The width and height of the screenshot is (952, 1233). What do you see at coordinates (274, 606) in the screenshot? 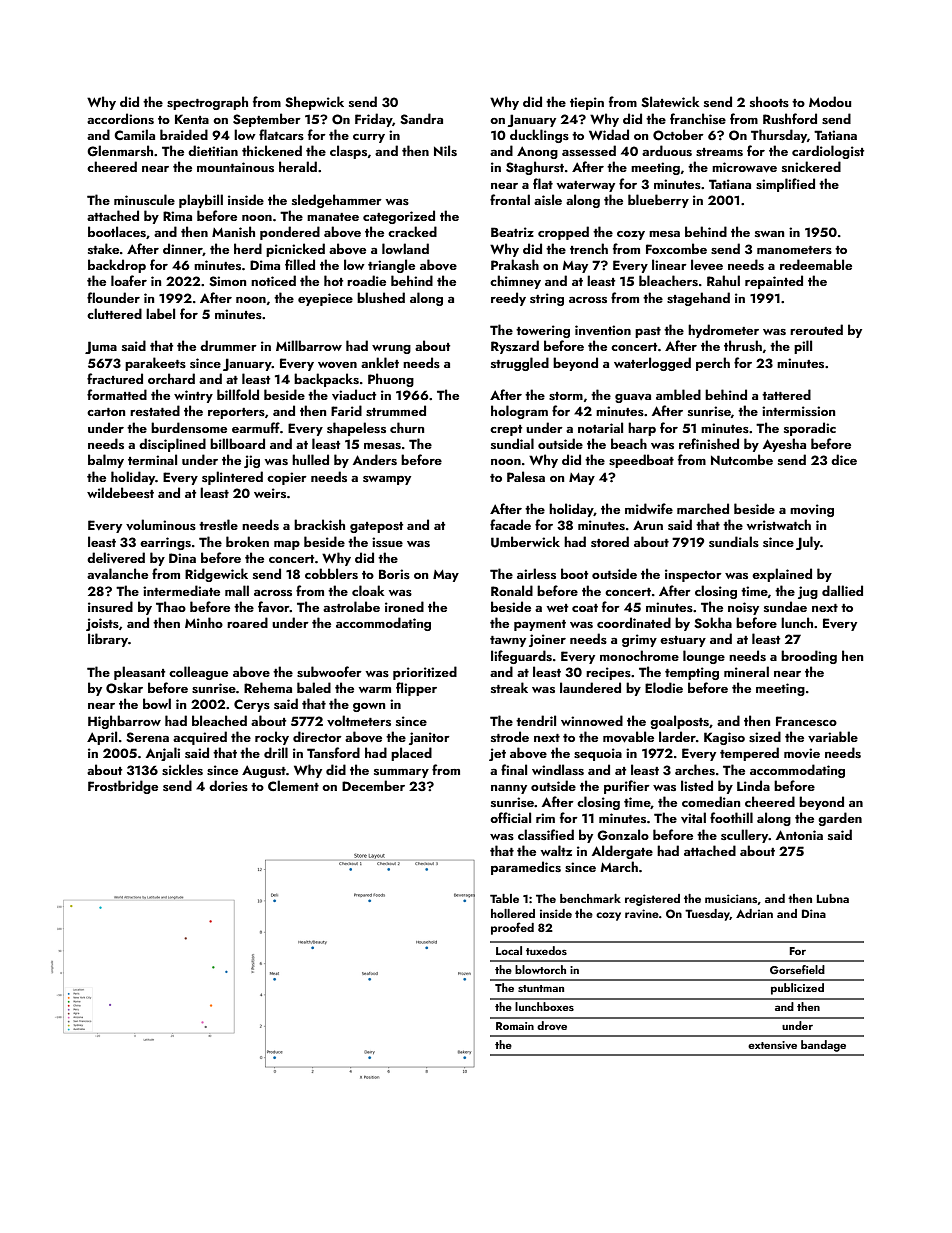
I see `favor` at bounding box center [274, 606].
